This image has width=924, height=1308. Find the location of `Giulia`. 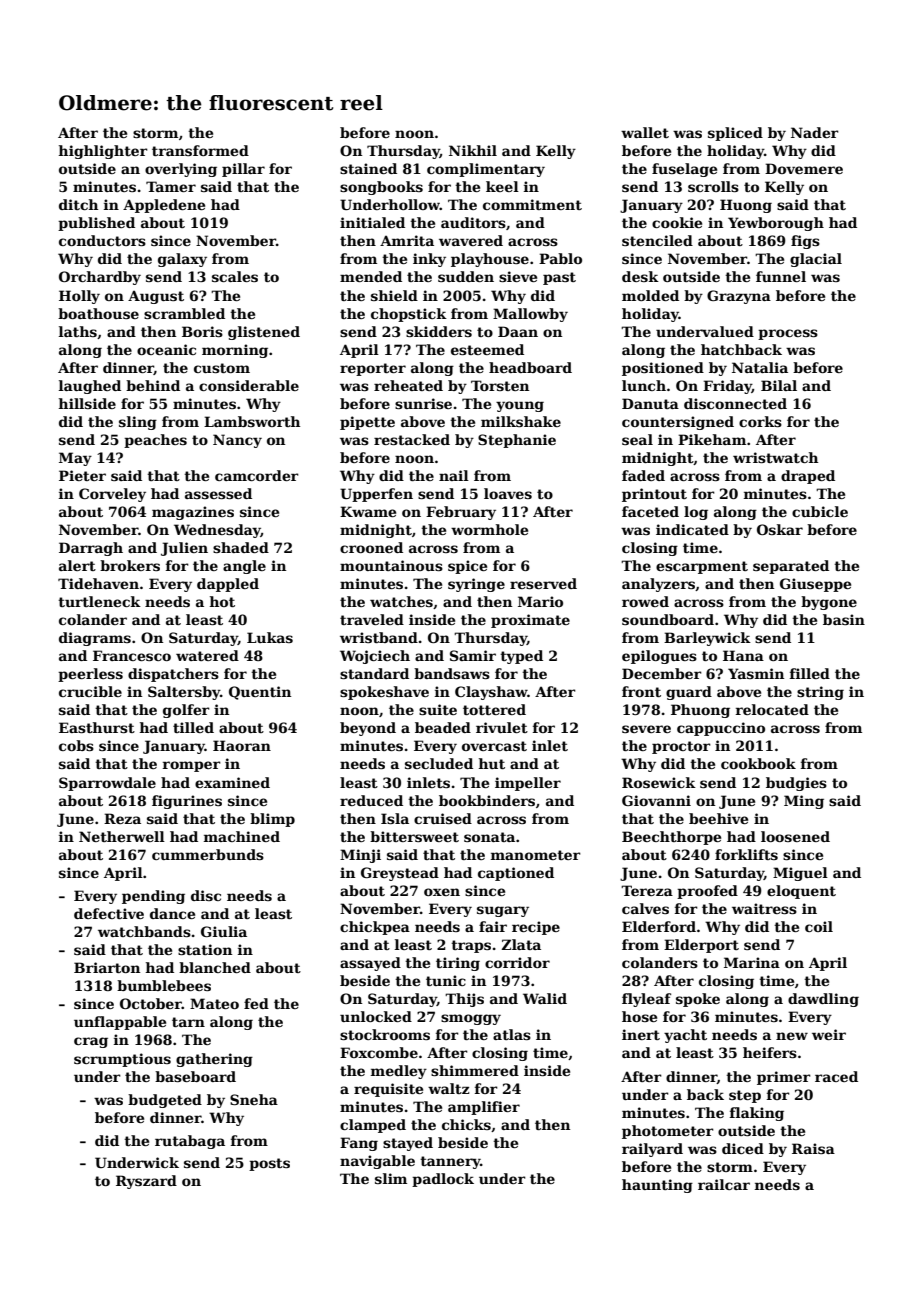

Giulia is located at coordinates (224, 931).
